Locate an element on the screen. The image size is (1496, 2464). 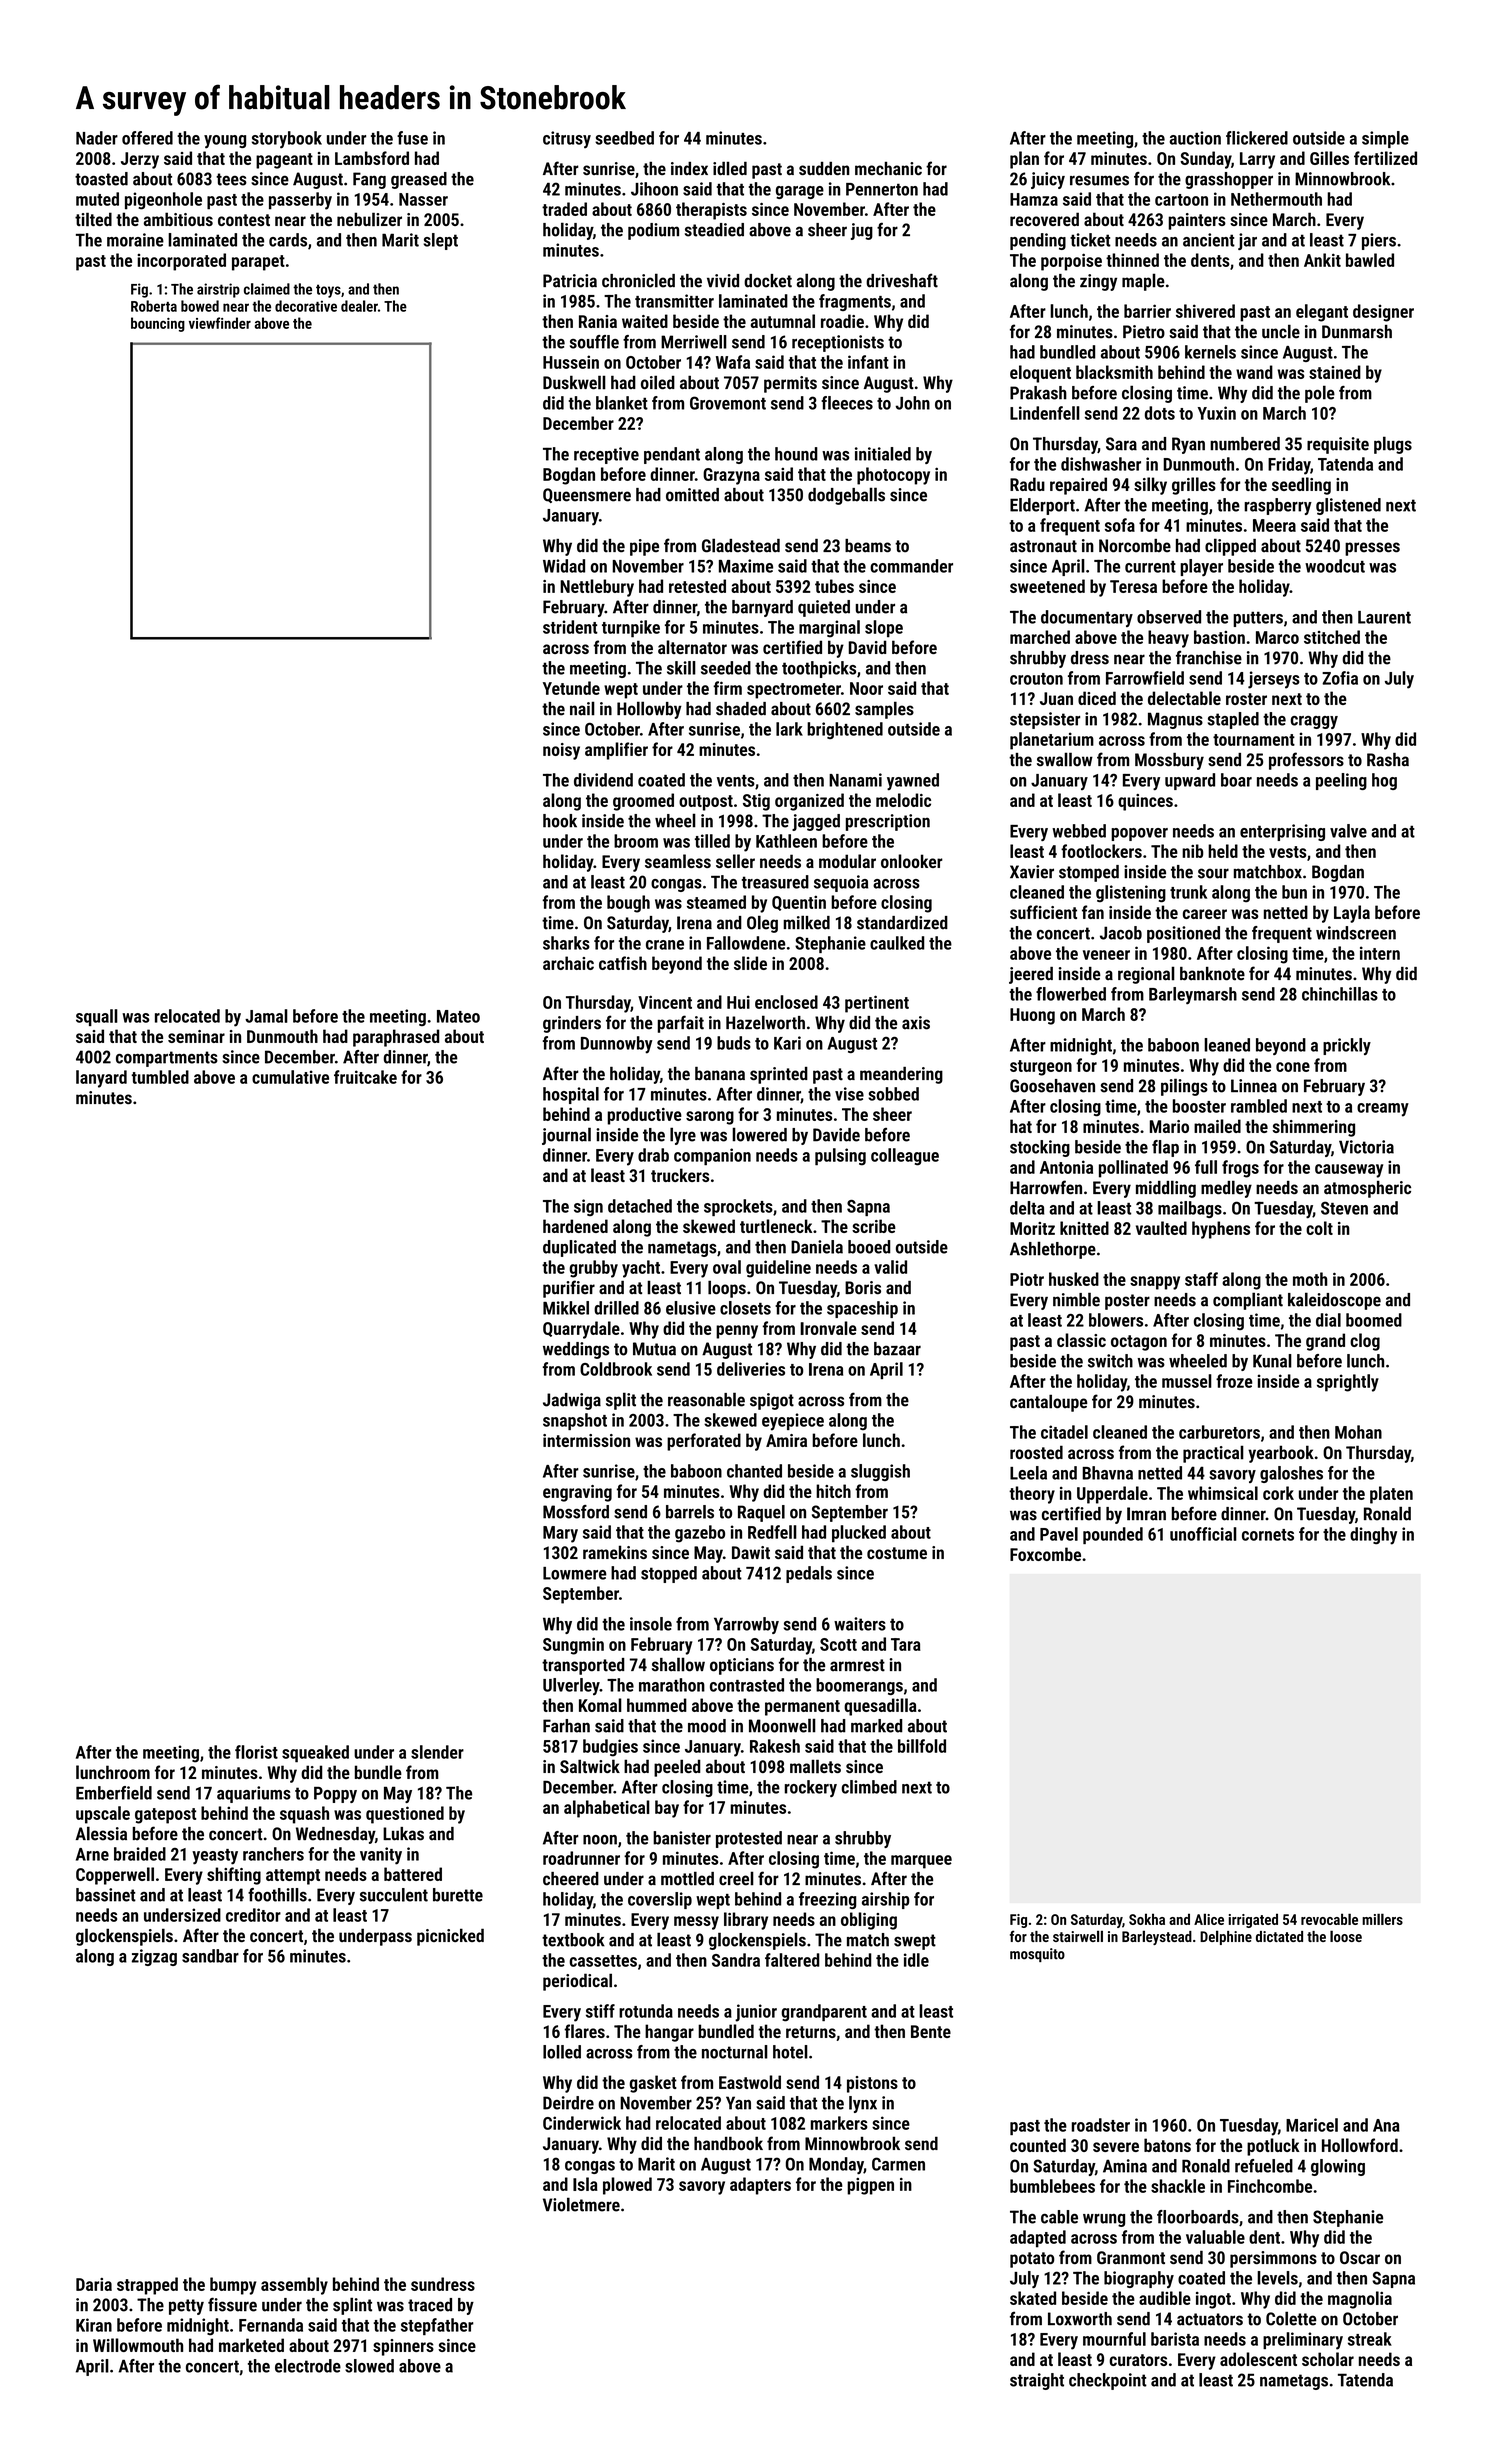
fuse is located at coordinates (412, 138).
